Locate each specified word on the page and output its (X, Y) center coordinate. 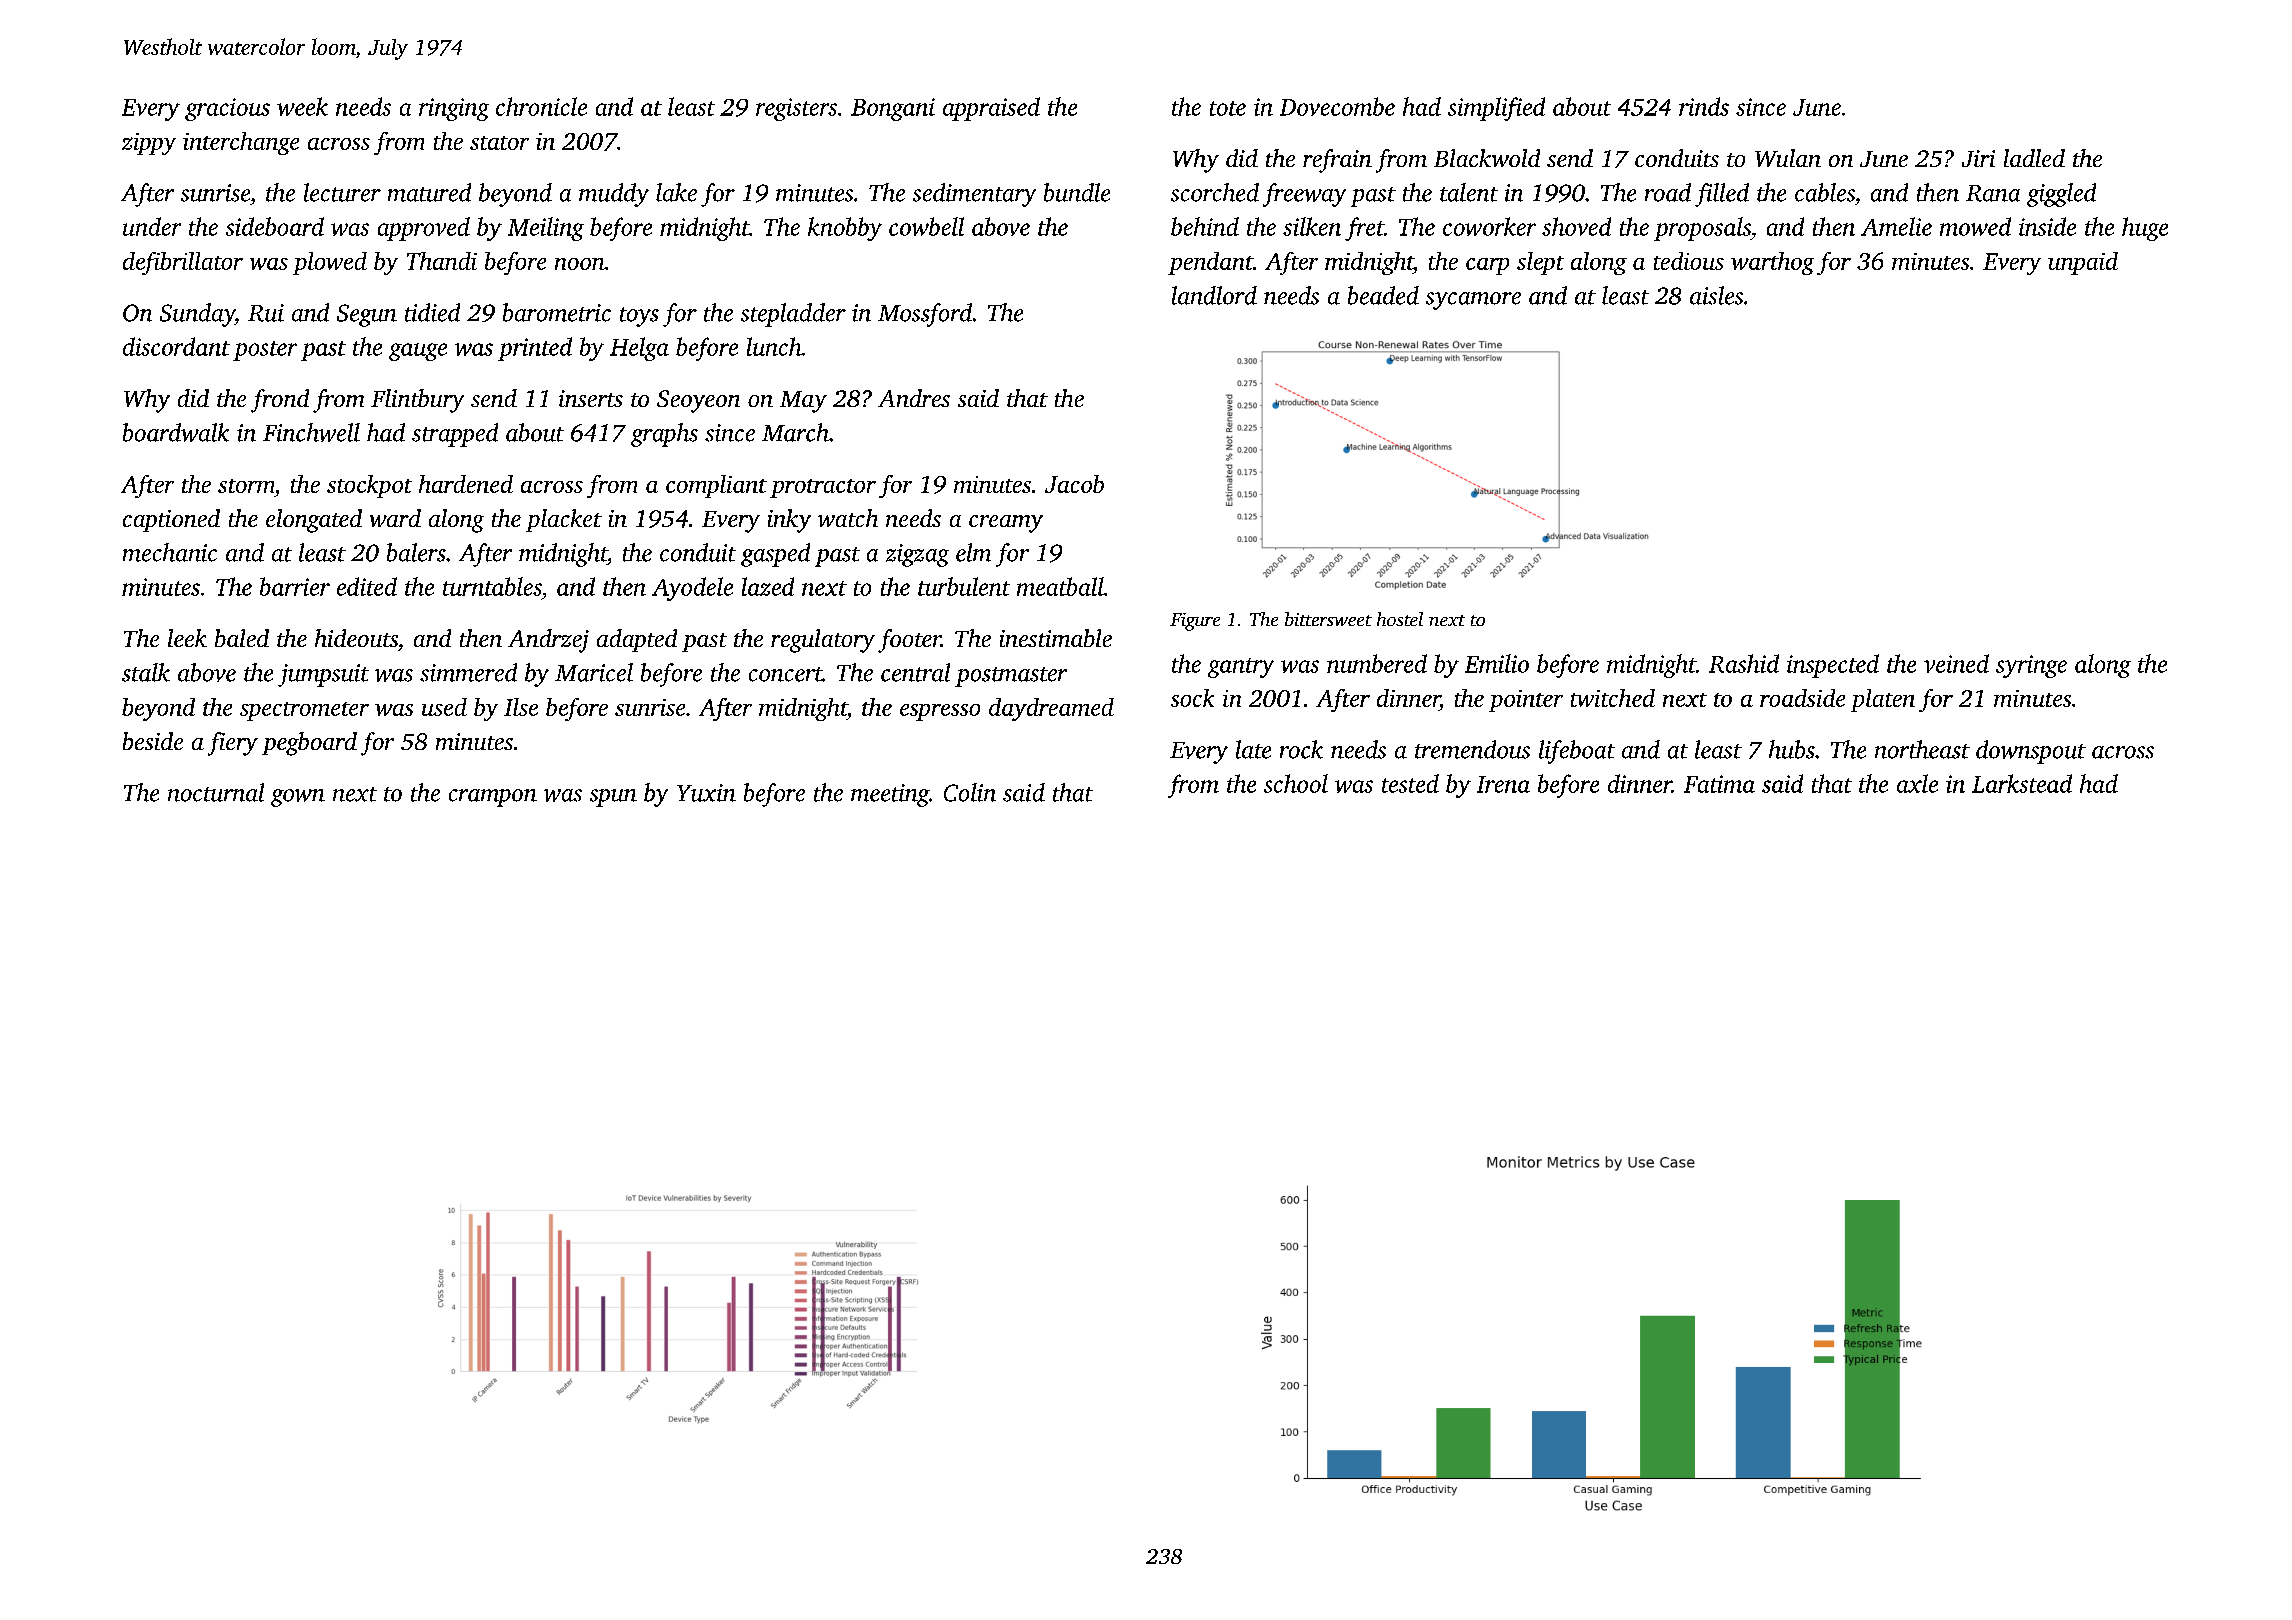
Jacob (1074, 484)
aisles (1716, 295)
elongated (314, 521)
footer (909, 641)
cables (1825, 192)
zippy (149, 144)
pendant (1210, 263)
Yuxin (706, 793)
